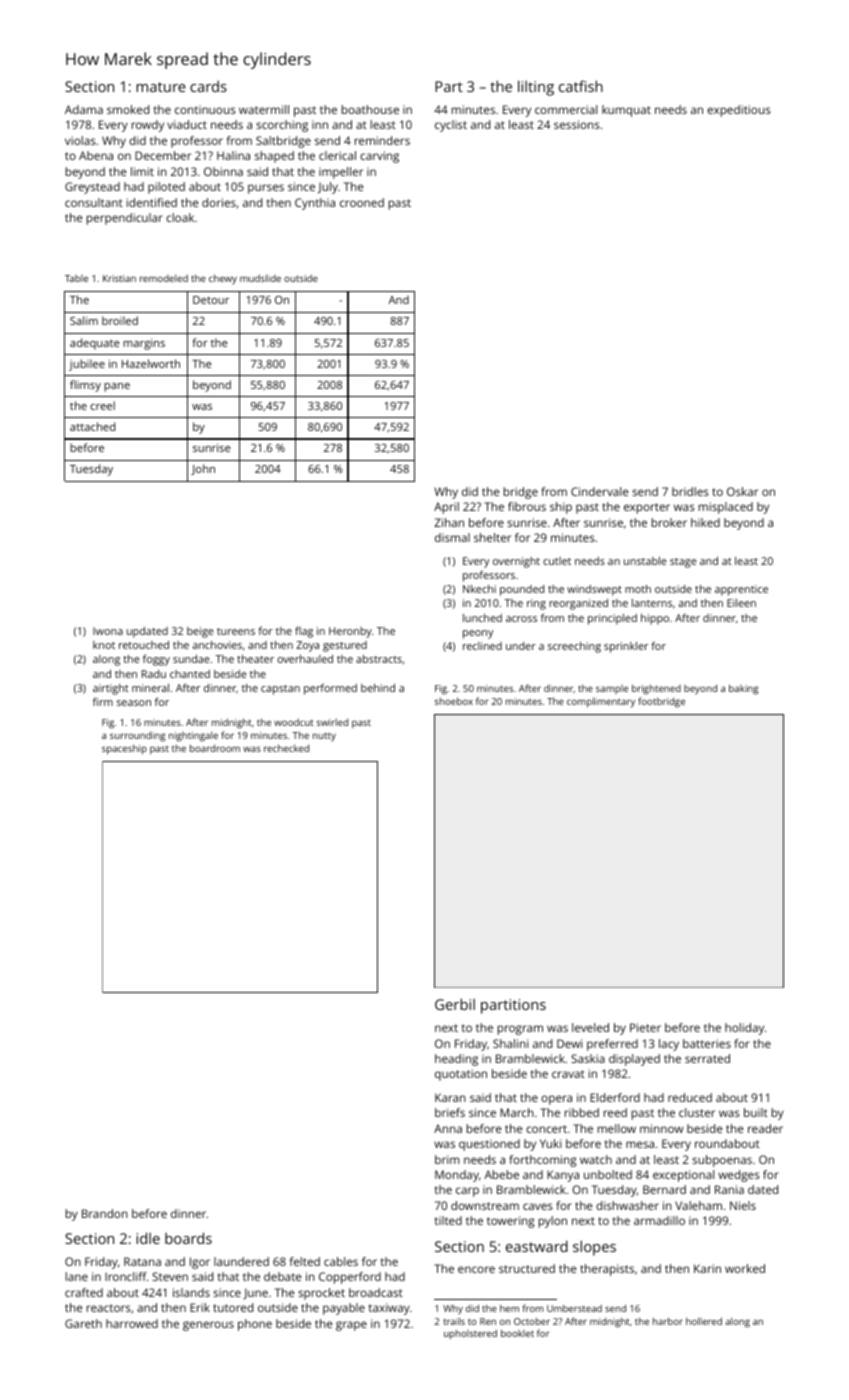  I want to click on violas, so click(80, 140).
